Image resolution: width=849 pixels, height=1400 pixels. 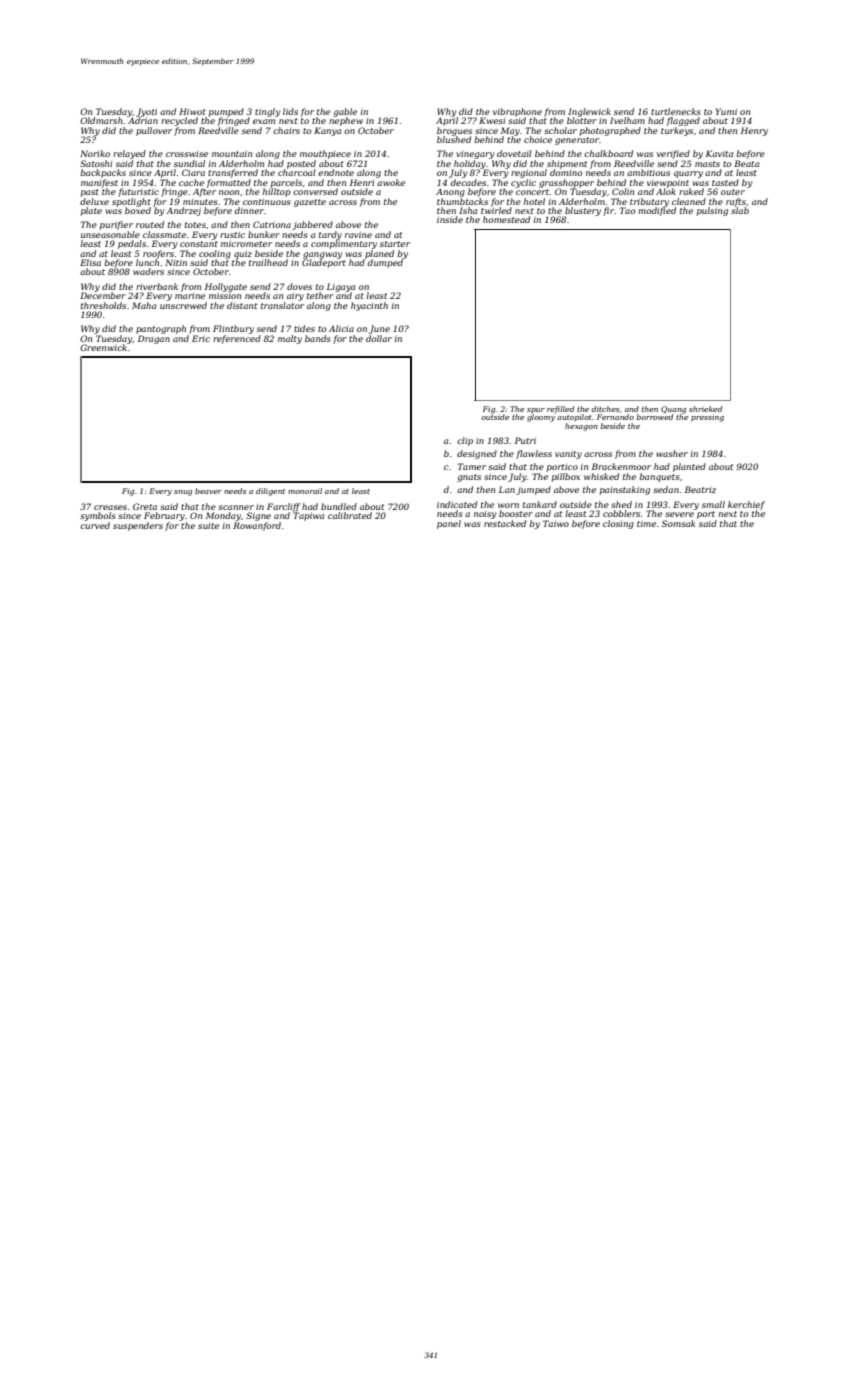 What do you see at coordinates (228, 183) in the screenshot?
I see `formatted` at bounding box center [228, 183].
